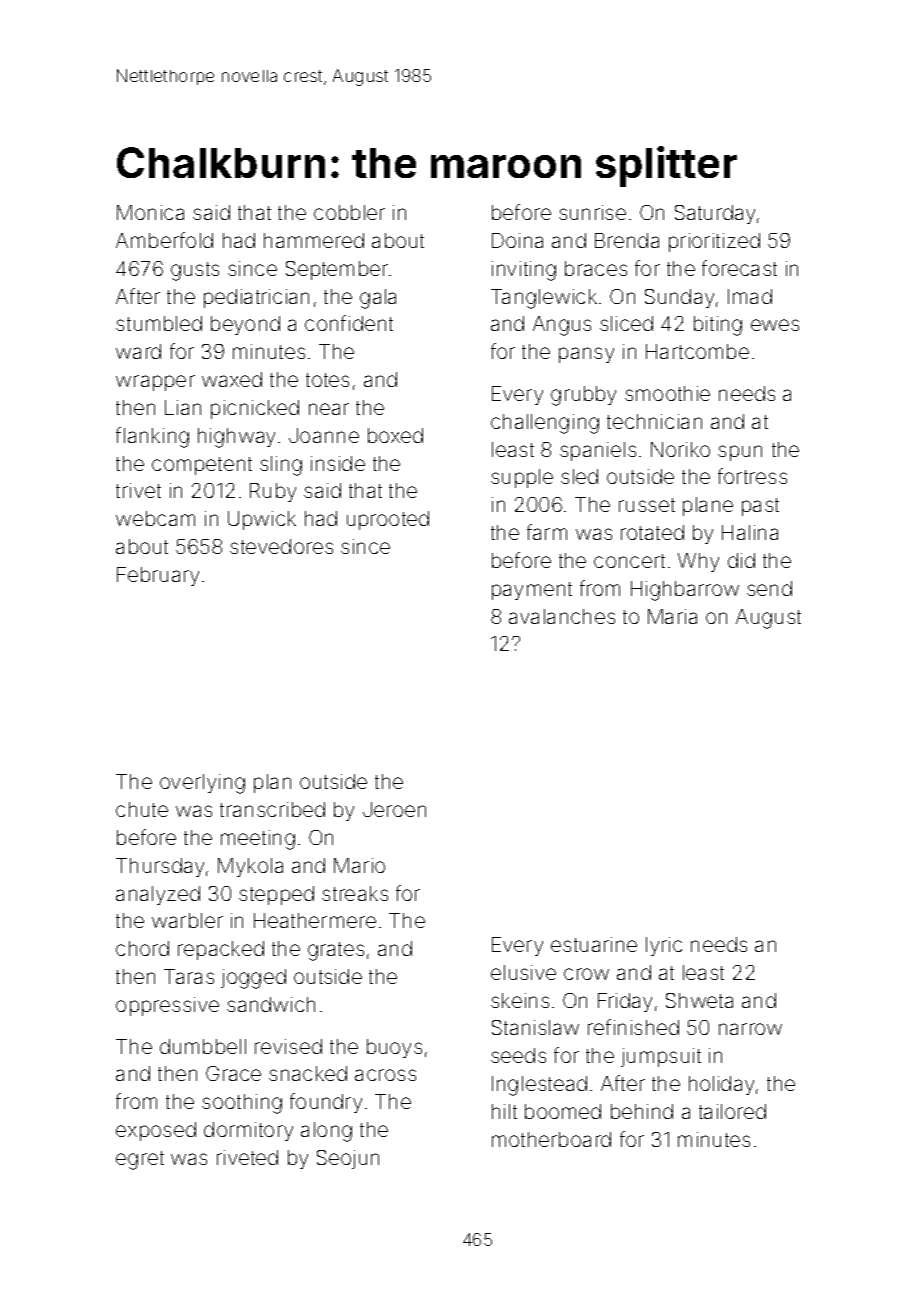 The width and height of the page is (924, 1311). What do you see at coordinates (378, 299) in the page?
I see `gala` at bounding box center [378, 299].
